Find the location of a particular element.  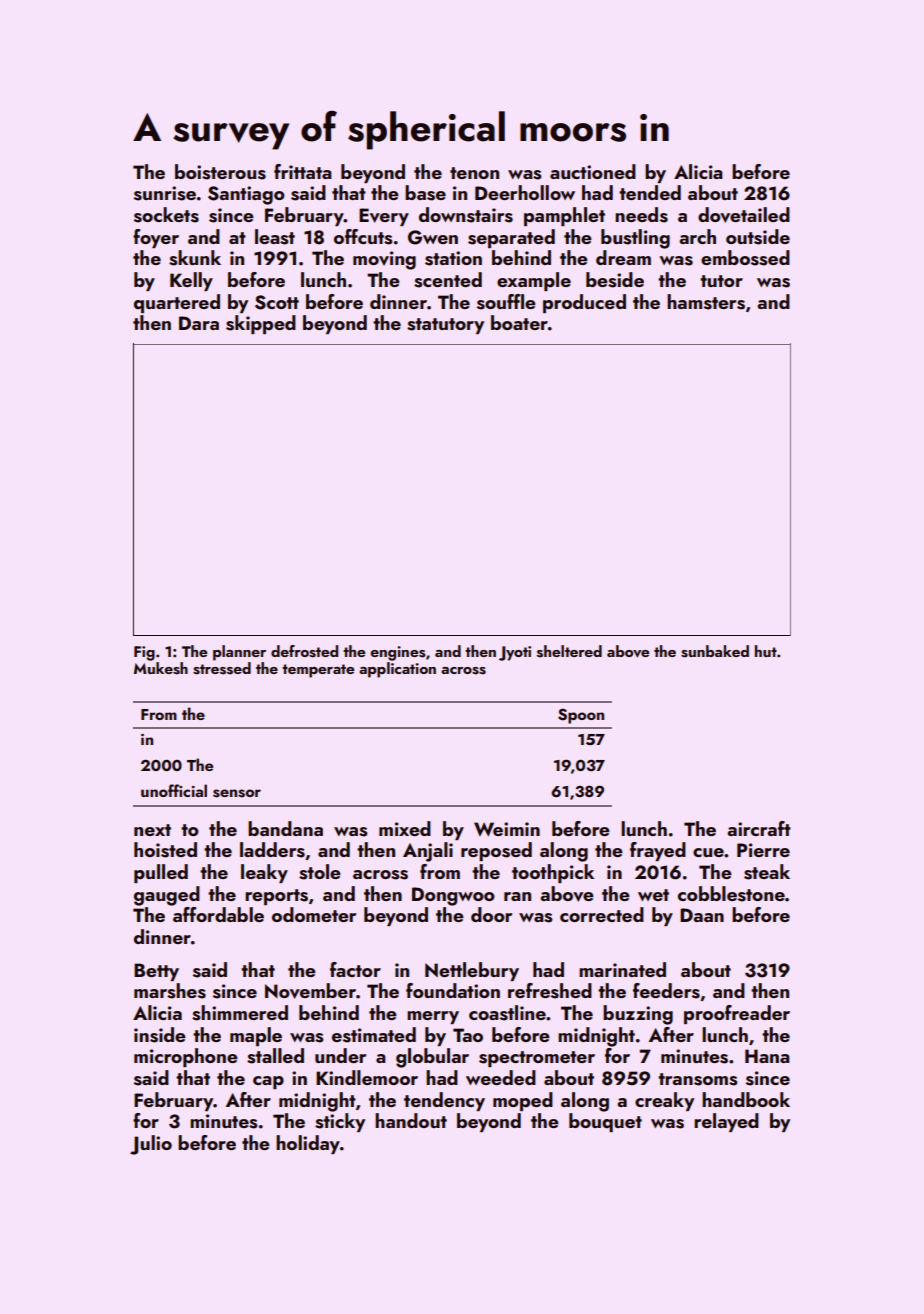

moving is located at coordinates (384, 260).
